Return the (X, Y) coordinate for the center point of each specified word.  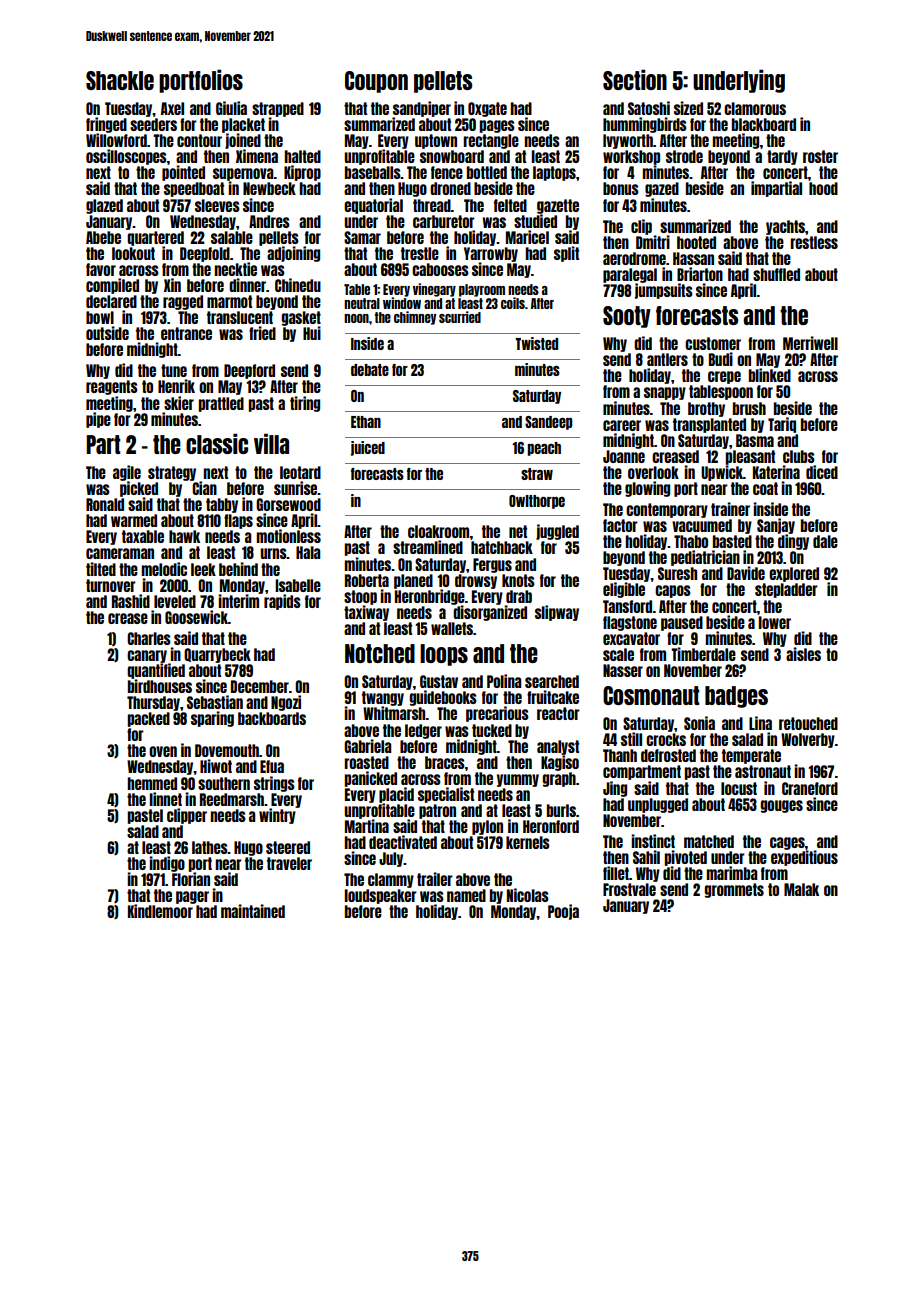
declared (111, 301)
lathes (210, 847)
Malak (801, 889)
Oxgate (487, 109)
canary (147, 656)
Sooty (627, 317)
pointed (183, 173)
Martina (367, 826)
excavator (631, 638)
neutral (362, 303)
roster (820, 156)
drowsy (476, 581)
